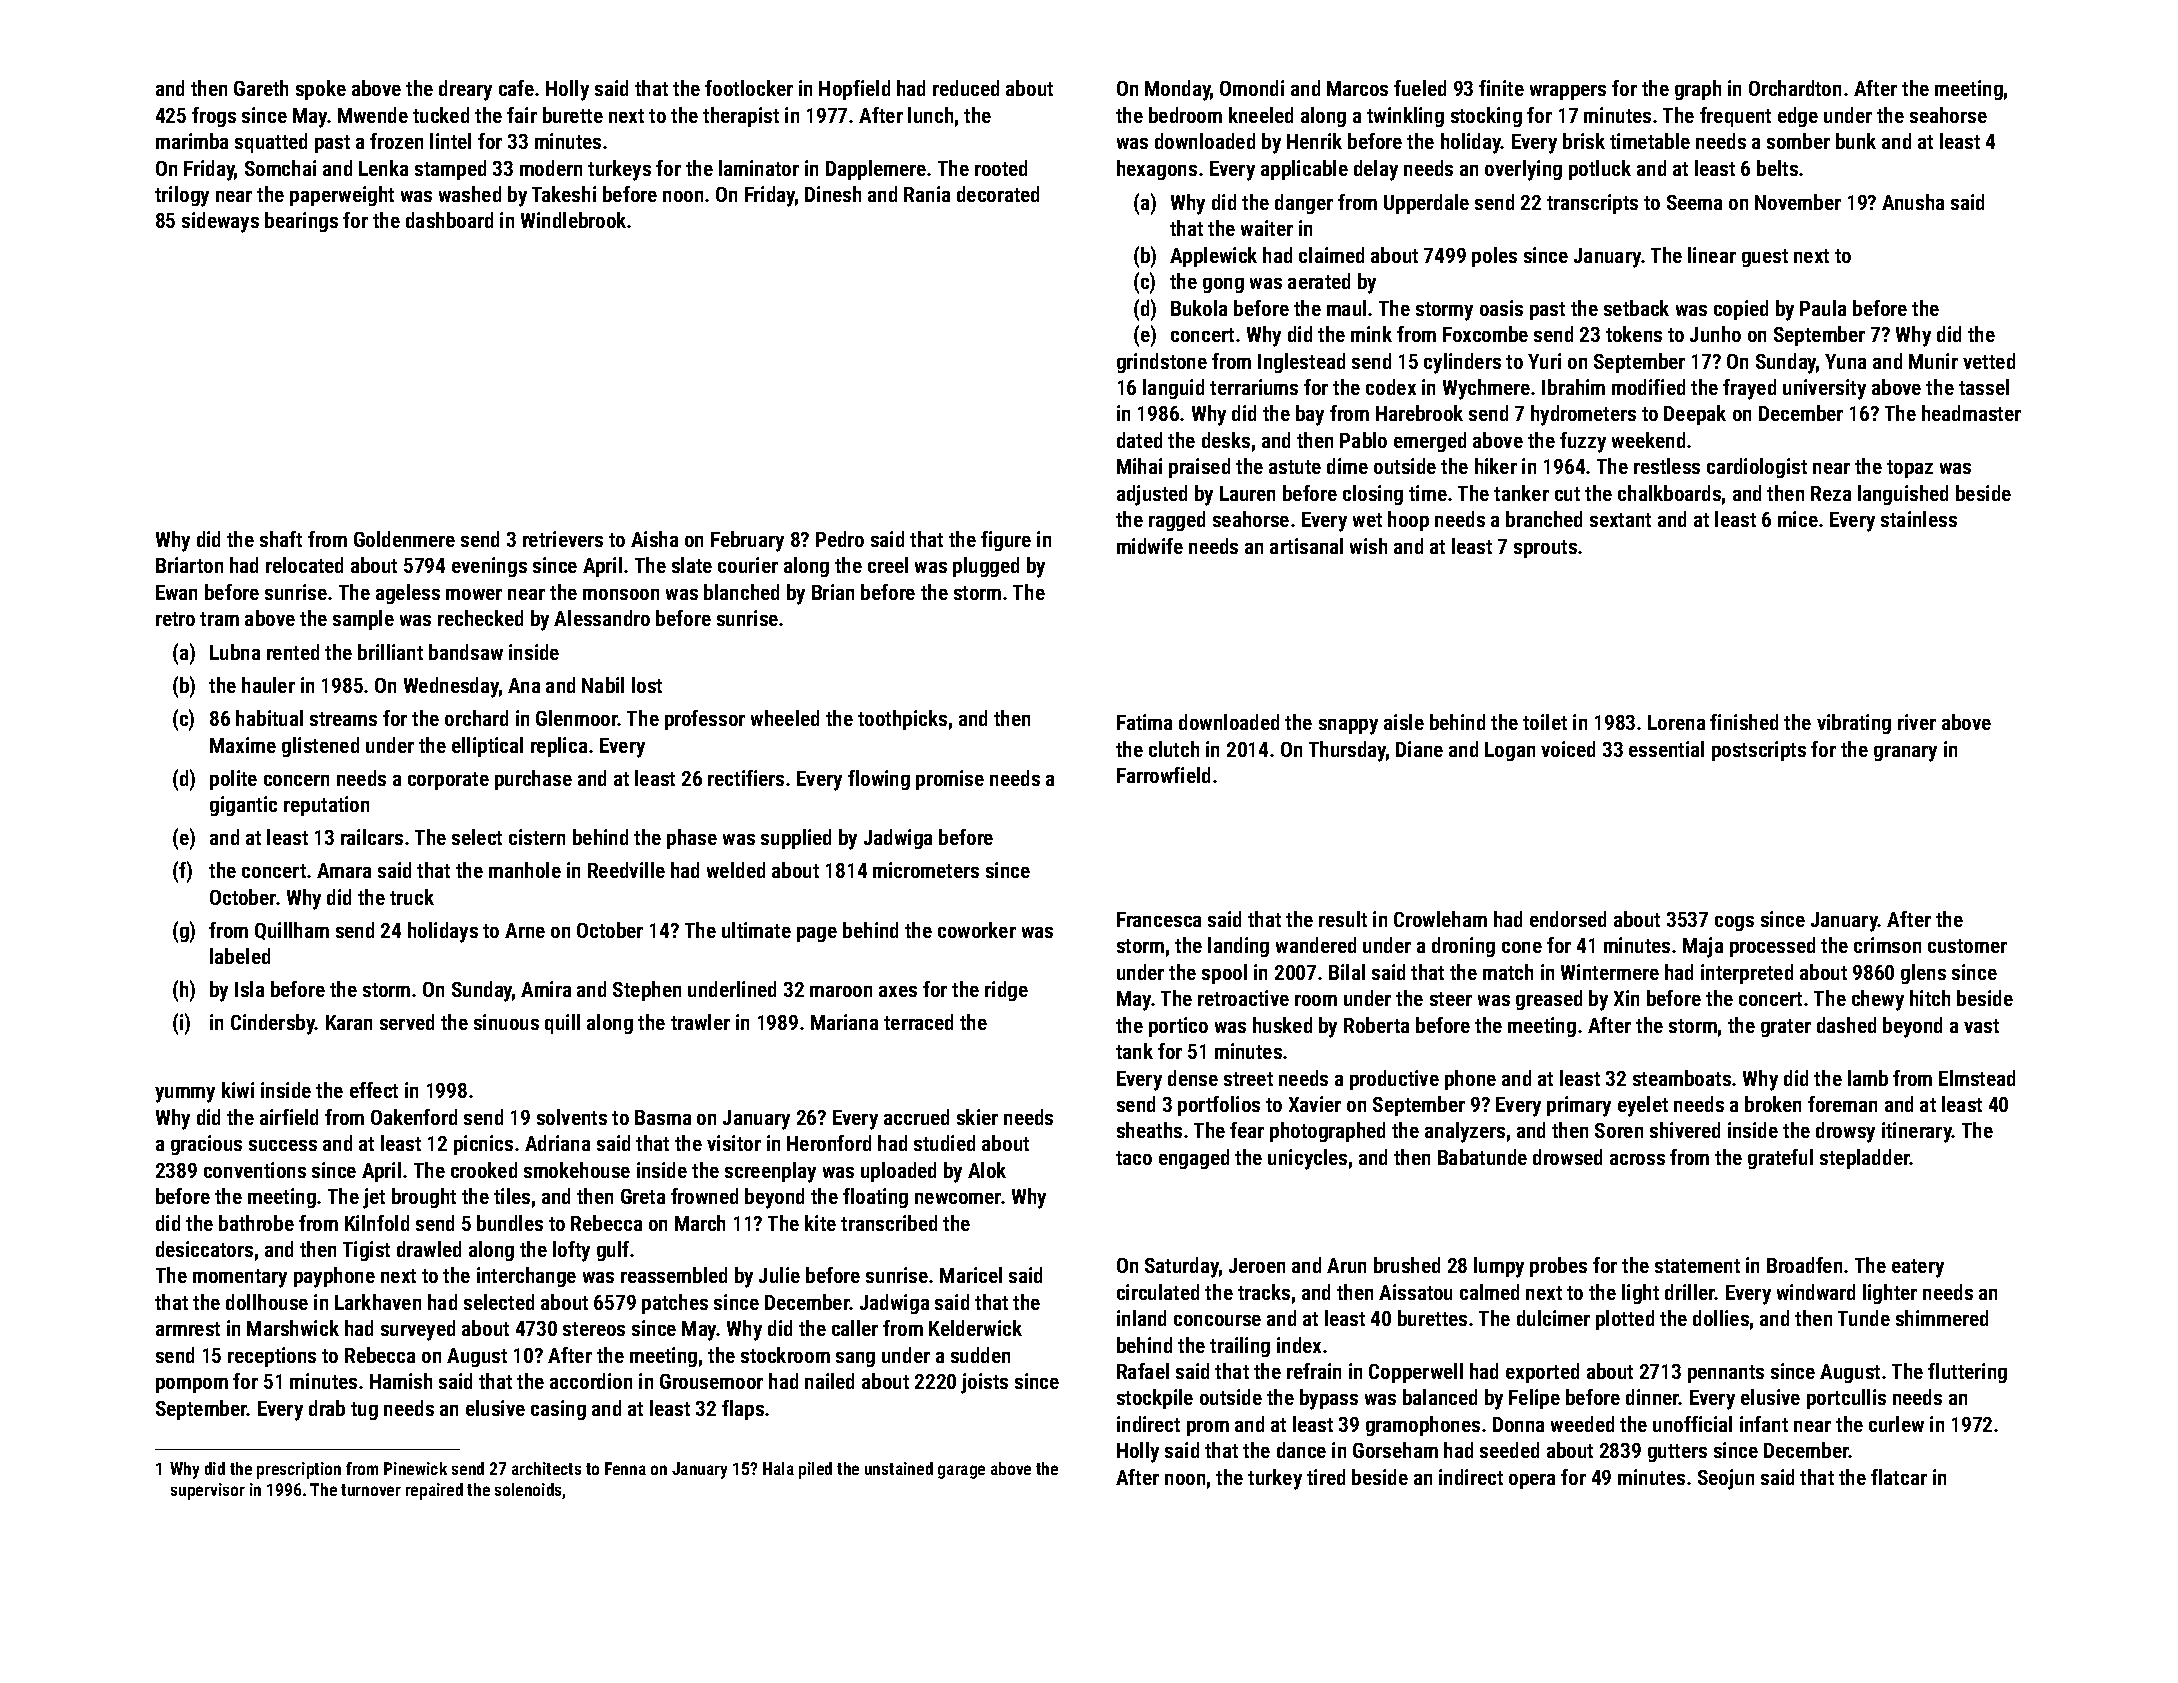 This screenshot has height=1683, width=2178. I want to click on tokens, so click(1634, 334).
